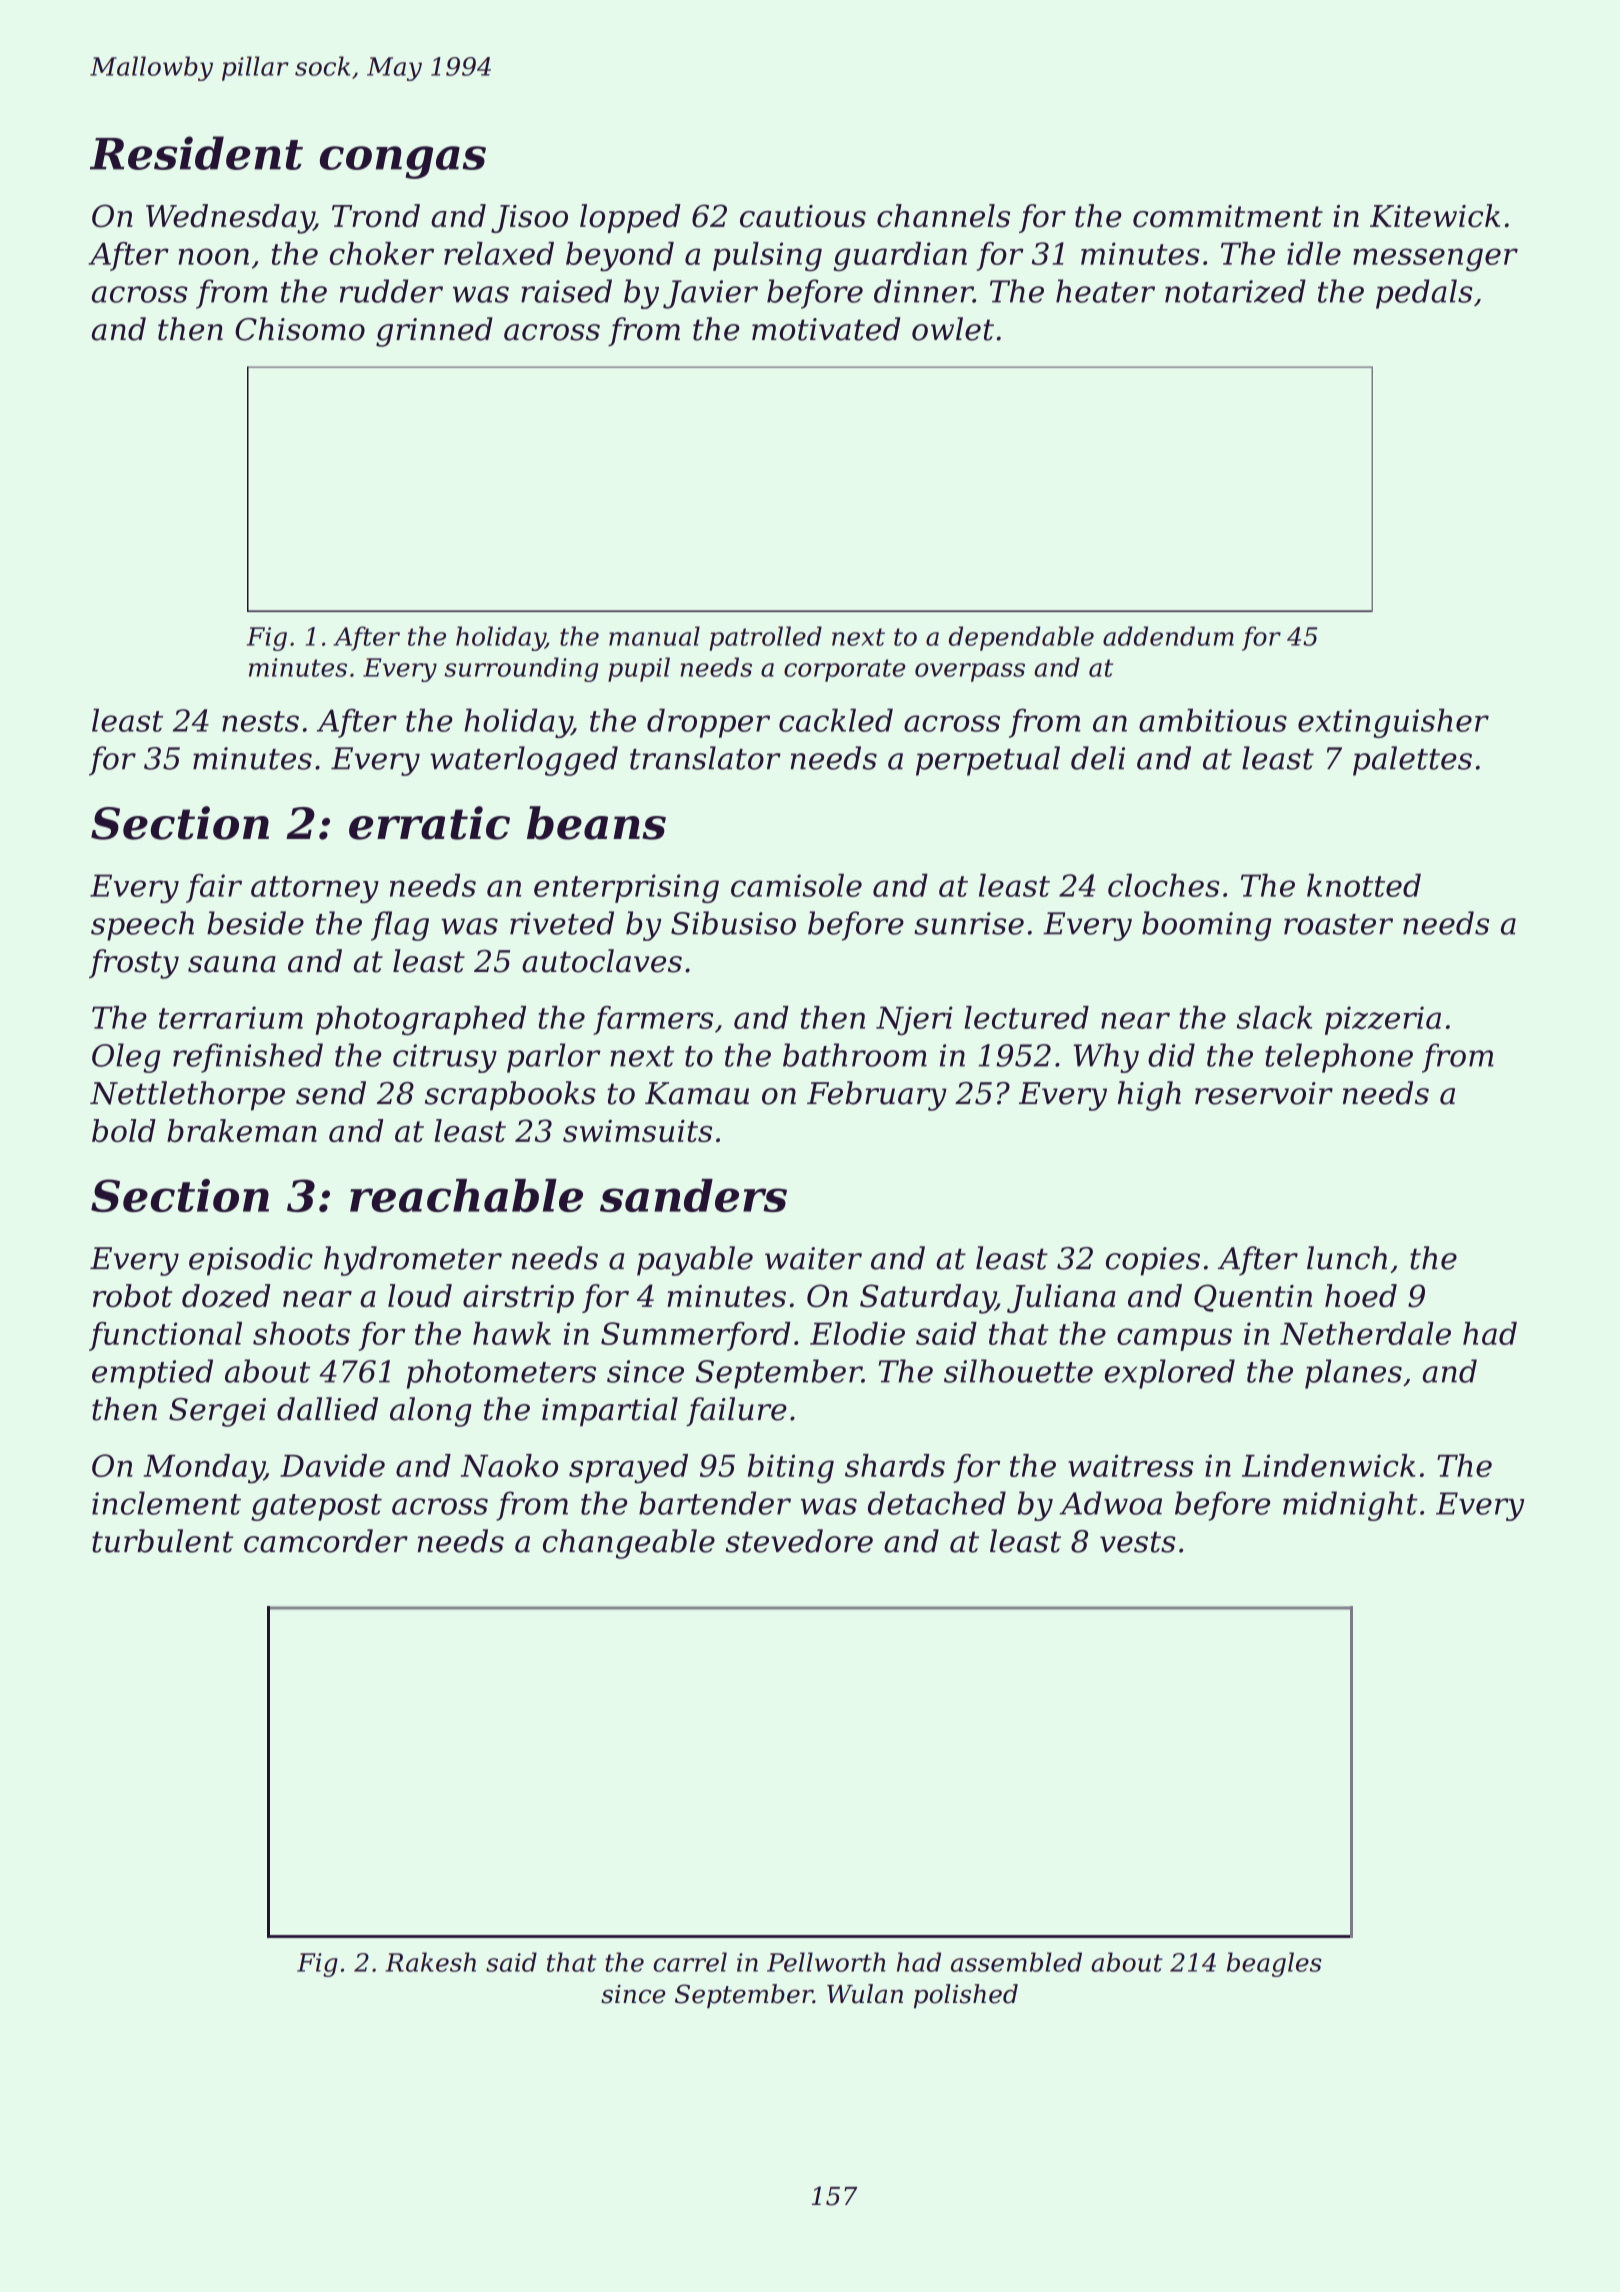 The image size is (1620, 2292). What do you see at coordinates (326, 1541) in the page?
I see `camcorder` at bounding box center [326, 1541].
